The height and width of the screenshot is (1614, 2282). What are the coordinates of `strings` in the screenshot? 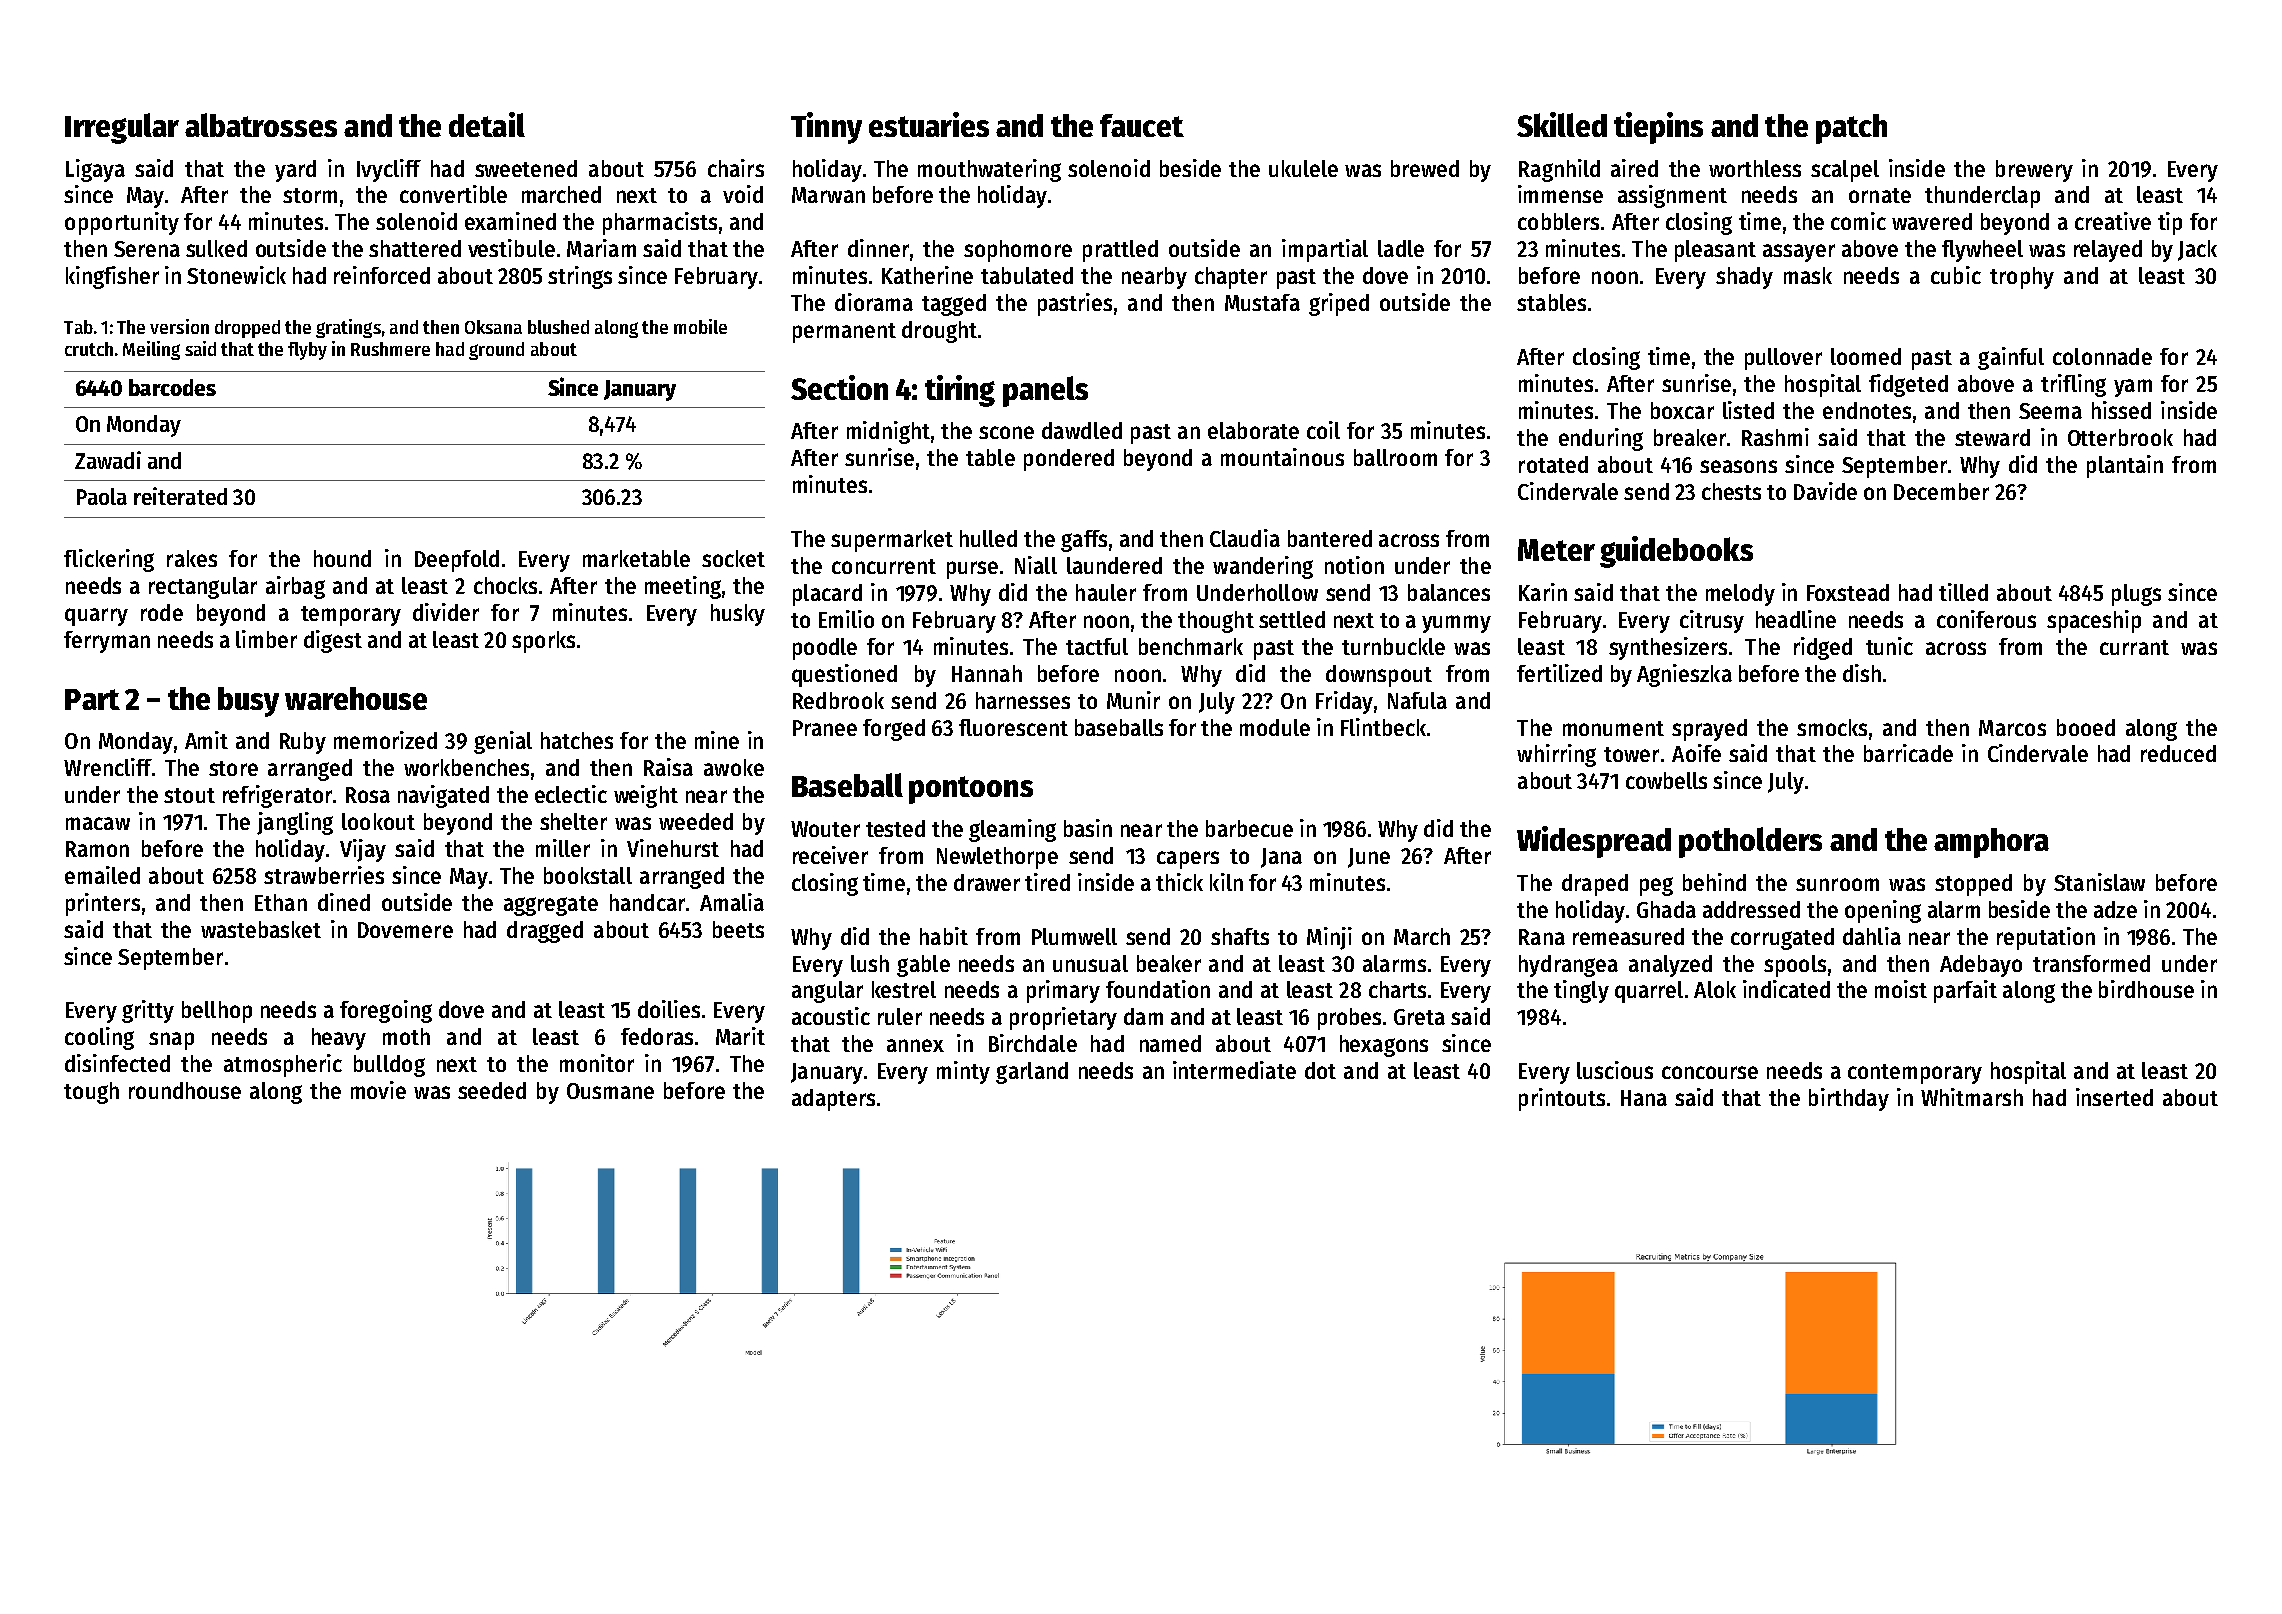 It's located at (580, 277).
